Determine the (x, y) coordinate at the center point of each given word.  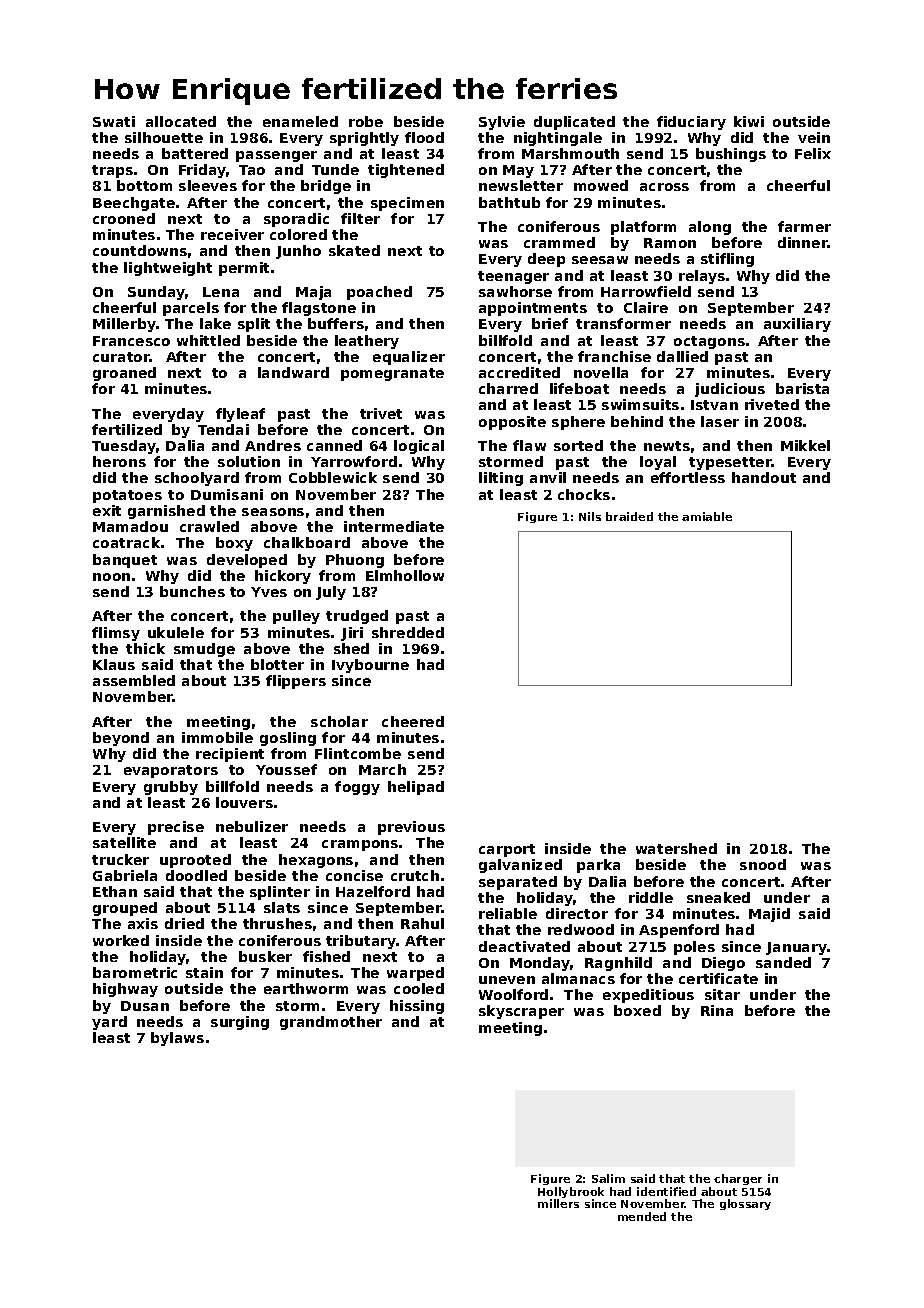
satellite (124, 842)
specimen (407, 204)
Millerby (124, 325)
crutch (415, 875)
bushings (731, 155)
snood (763, 864)
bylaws (177, 1039)
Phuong (355, 561)
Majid (769, 915)
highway (125, 990)
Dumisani (227, 494)
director (577, 913)
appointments (533, 309)
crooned (124, 218)
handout (764, 477)
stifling (727, 260)
